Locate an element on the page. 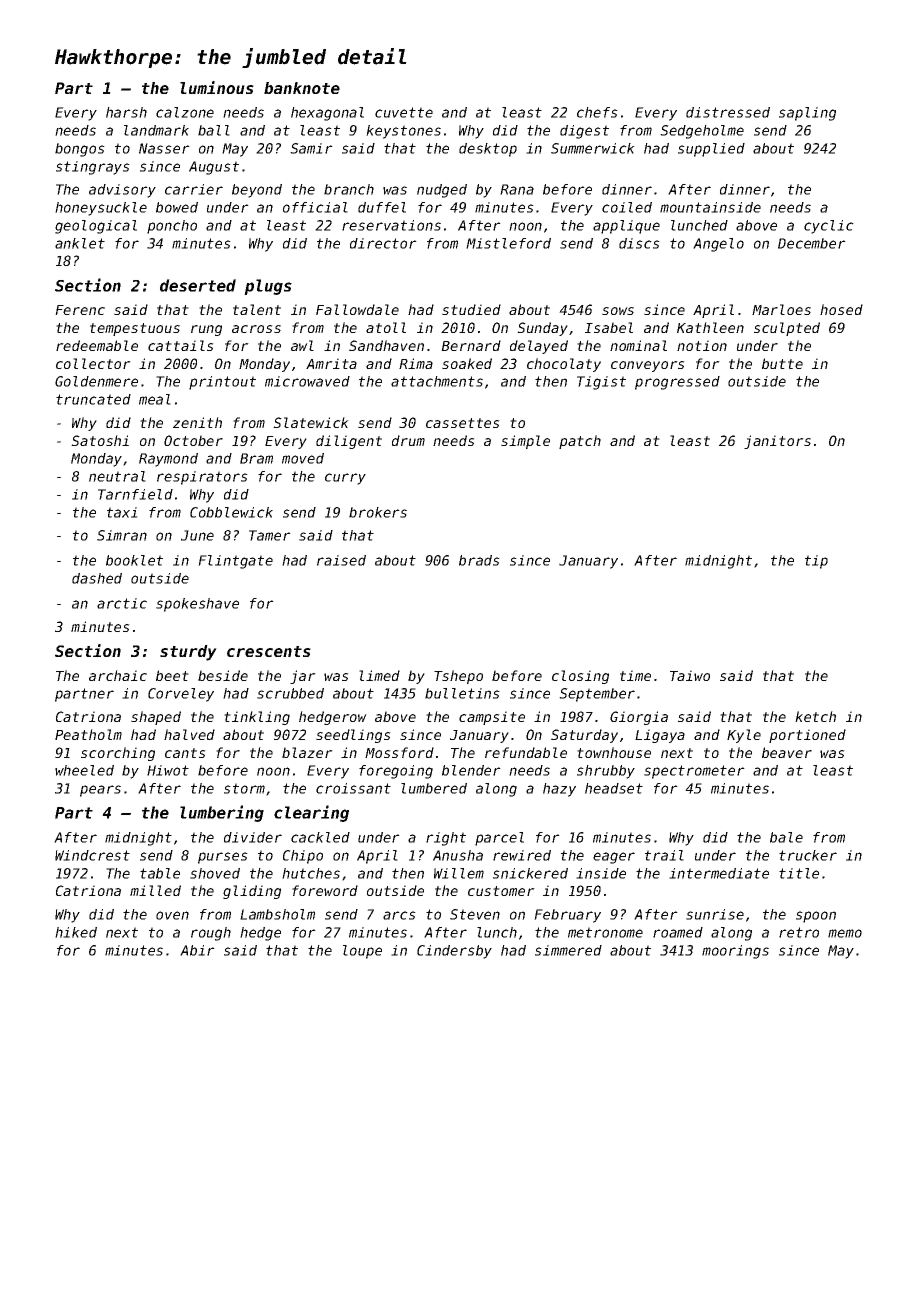  spectrometer is located at coordinates (694, 772).
